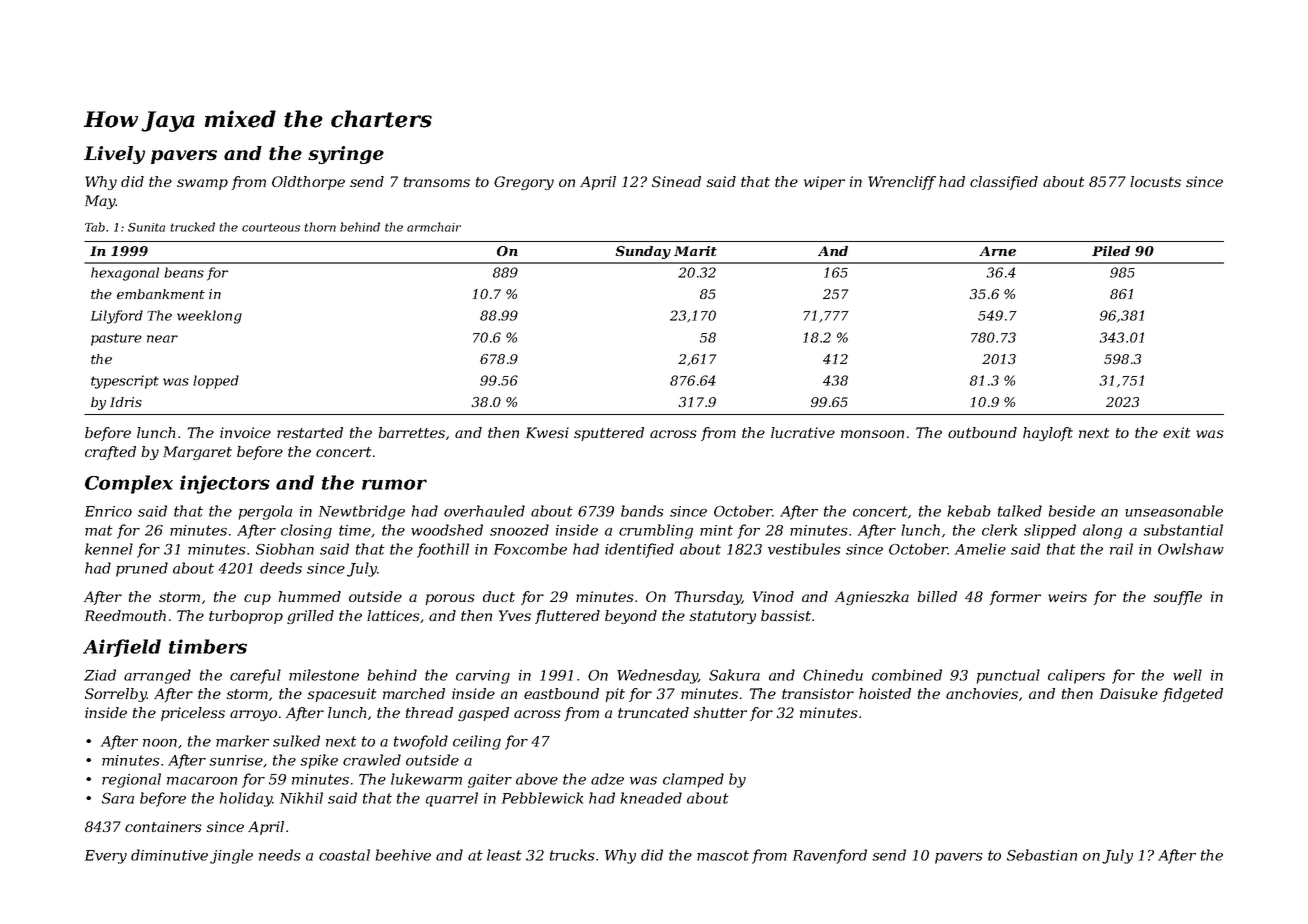  I want to click on Lively, so click(114, 155).
